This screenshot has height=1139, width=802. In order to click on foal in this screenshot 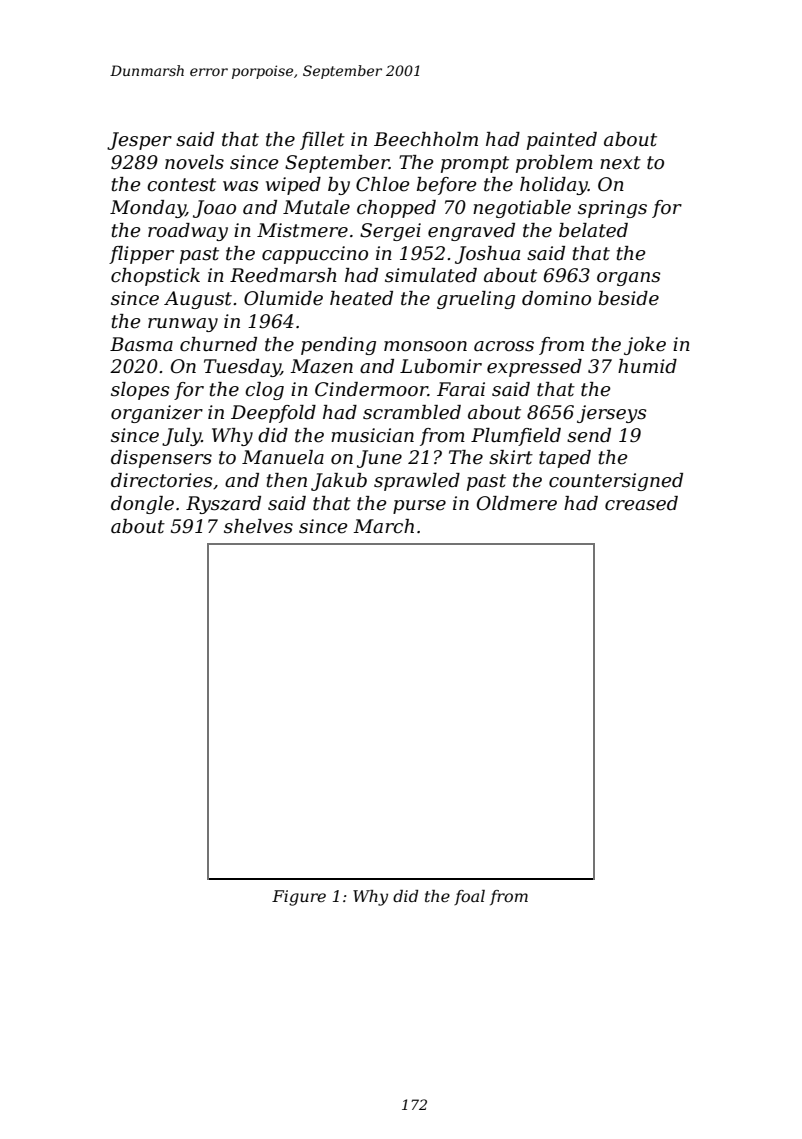, I will do `click(469, 897)`.
